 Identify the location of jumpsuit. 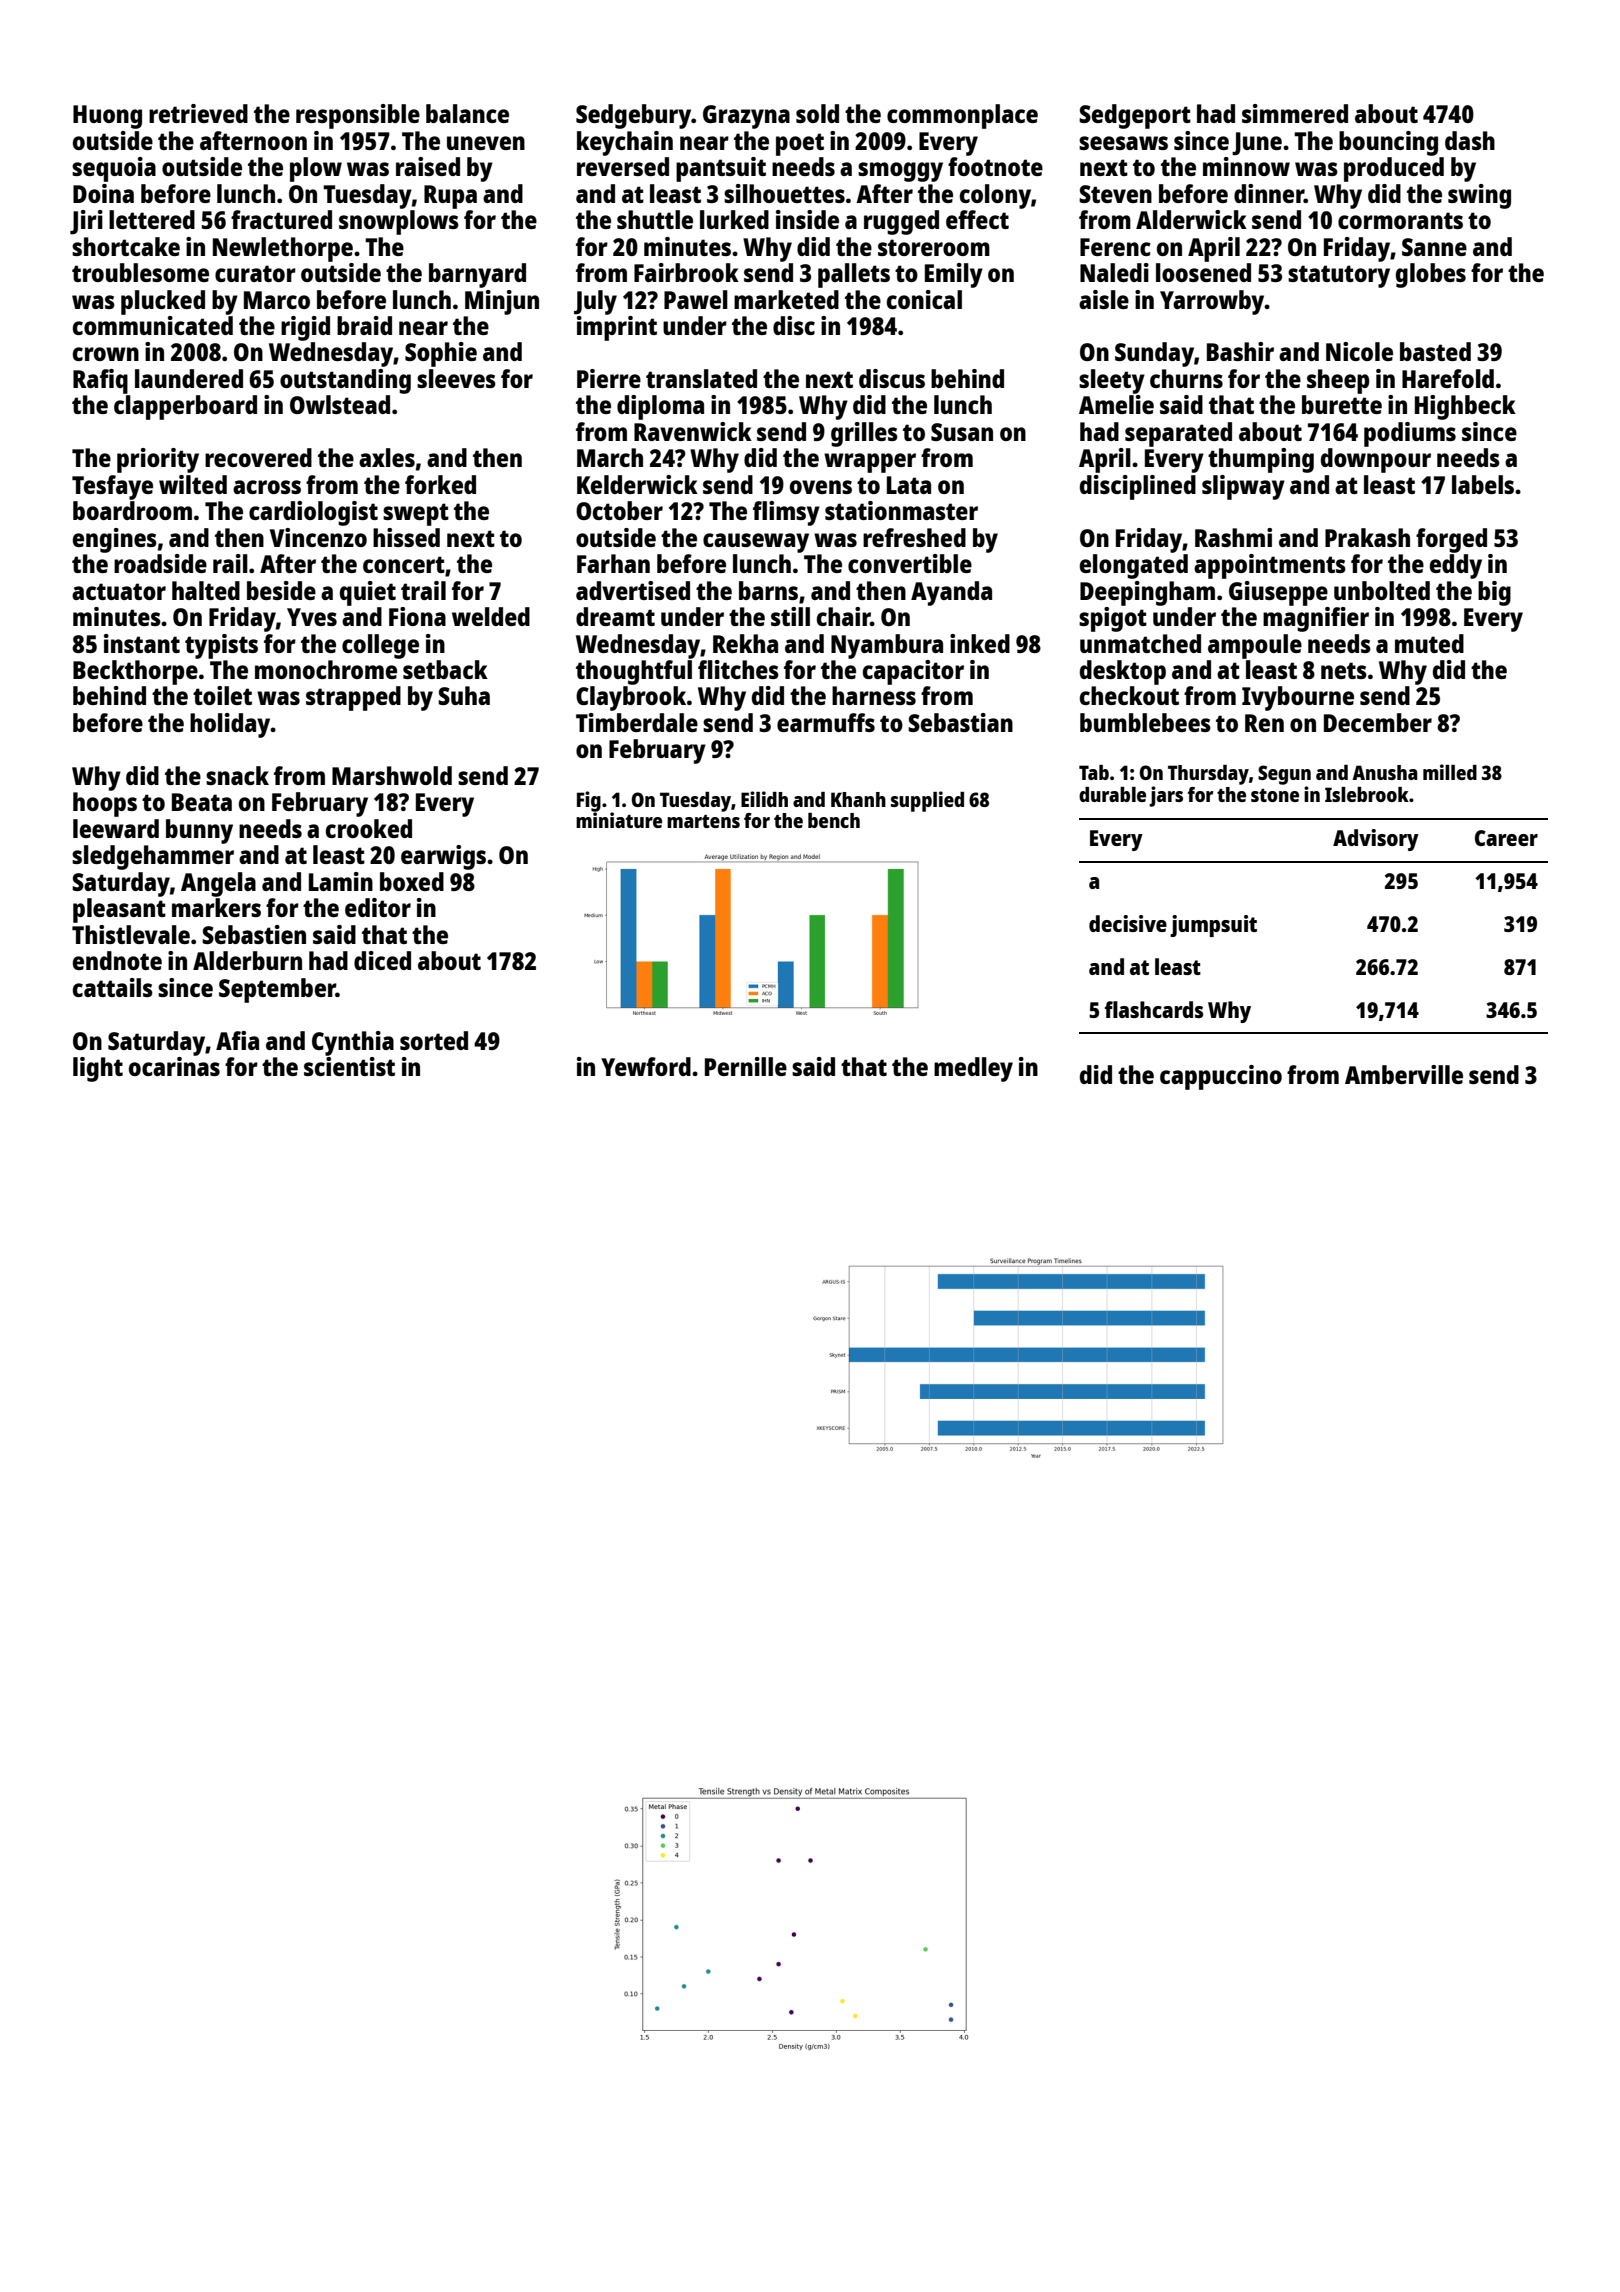
(1213, 926).
